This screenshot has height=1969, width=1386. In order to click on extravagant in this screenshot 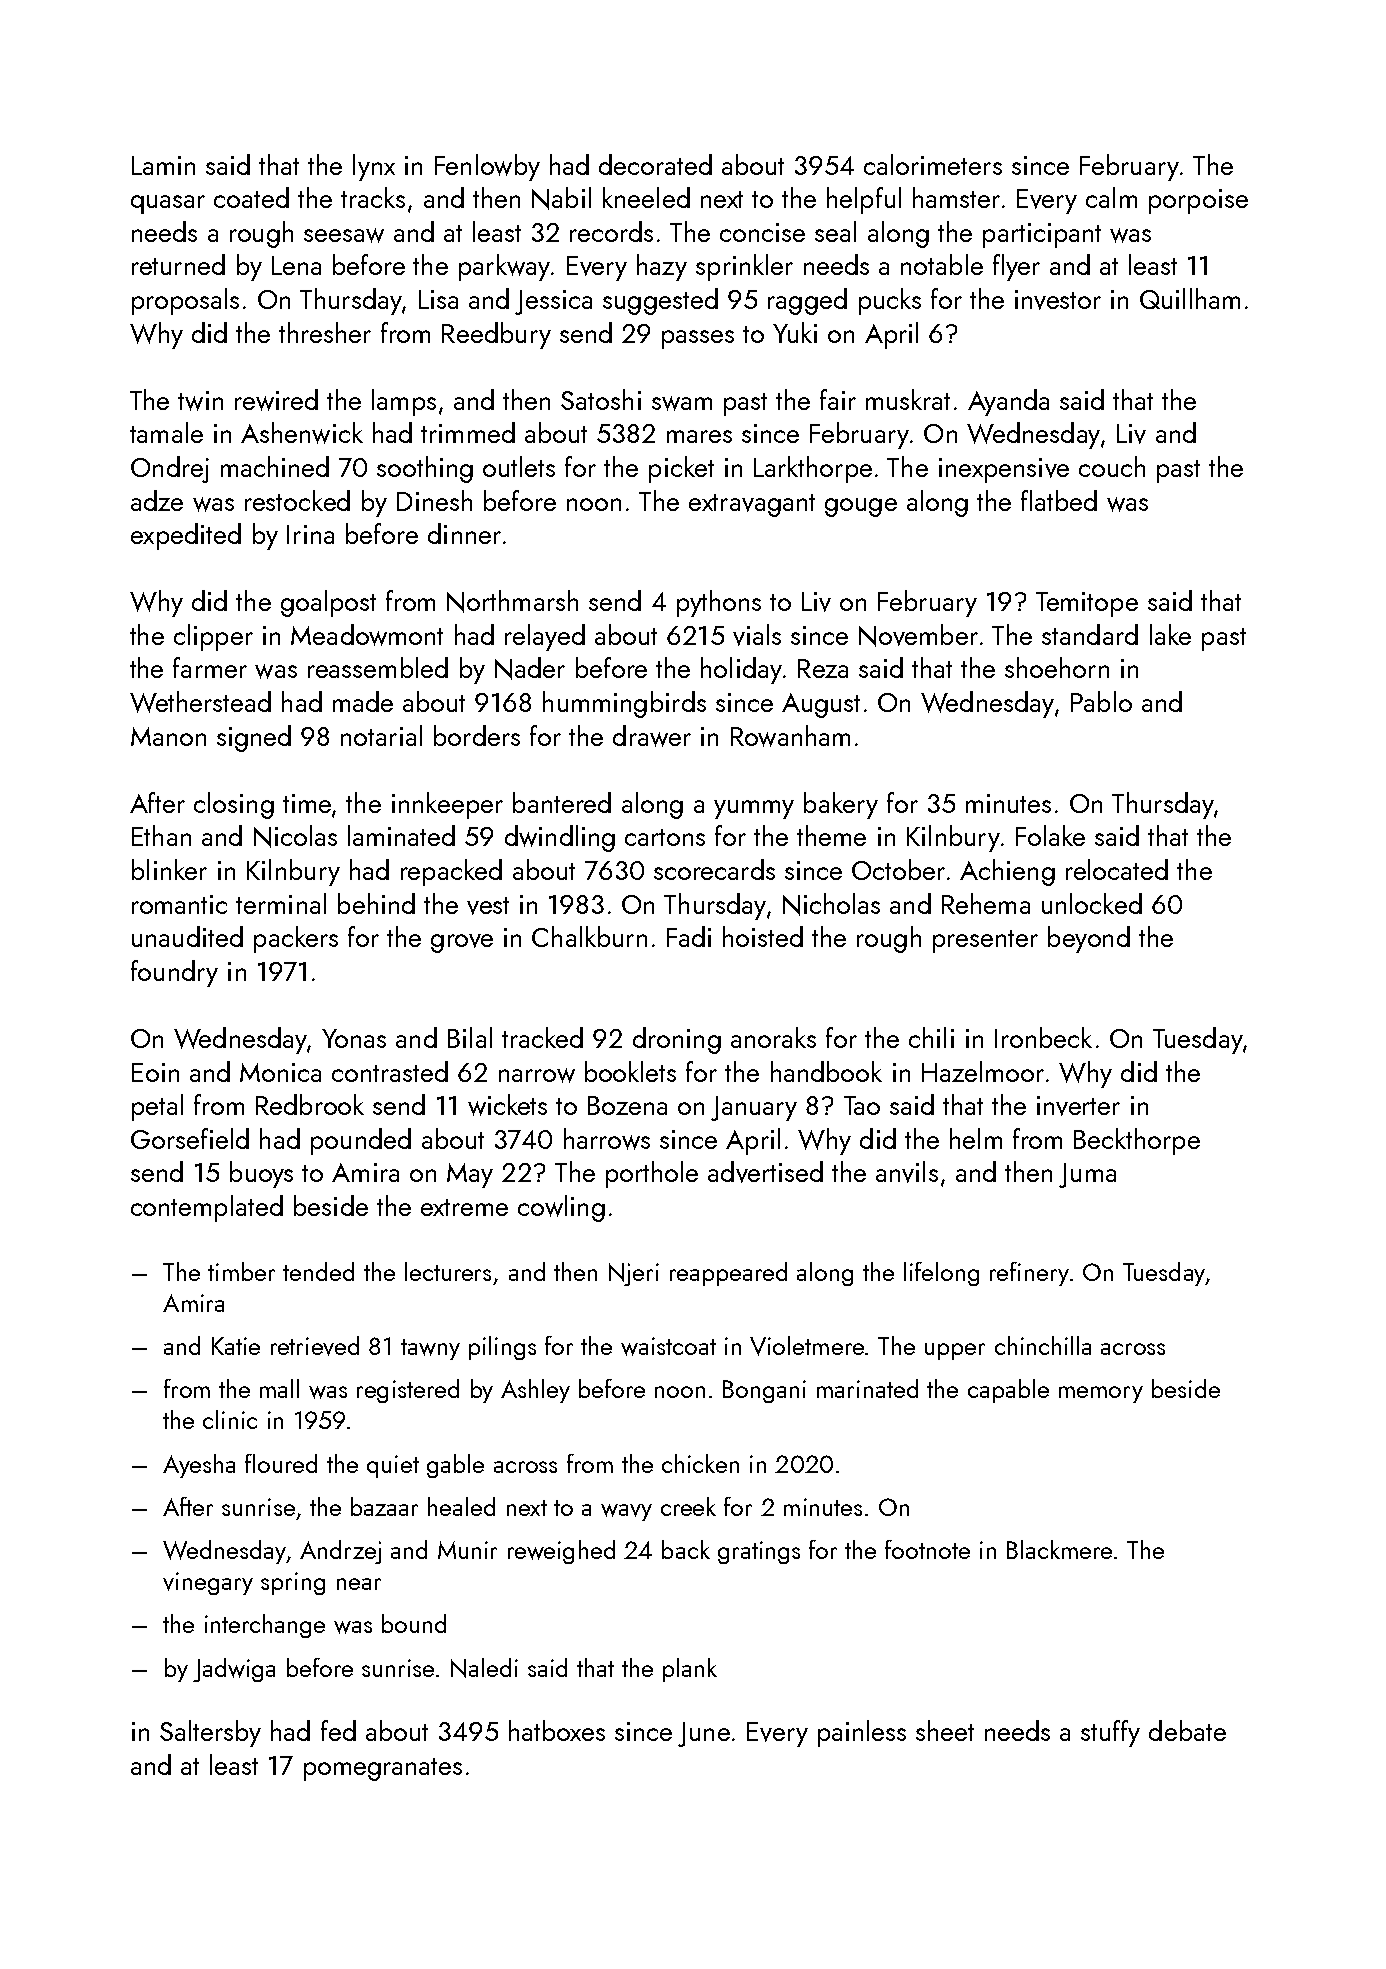, I will do `click(752, 505)`.
